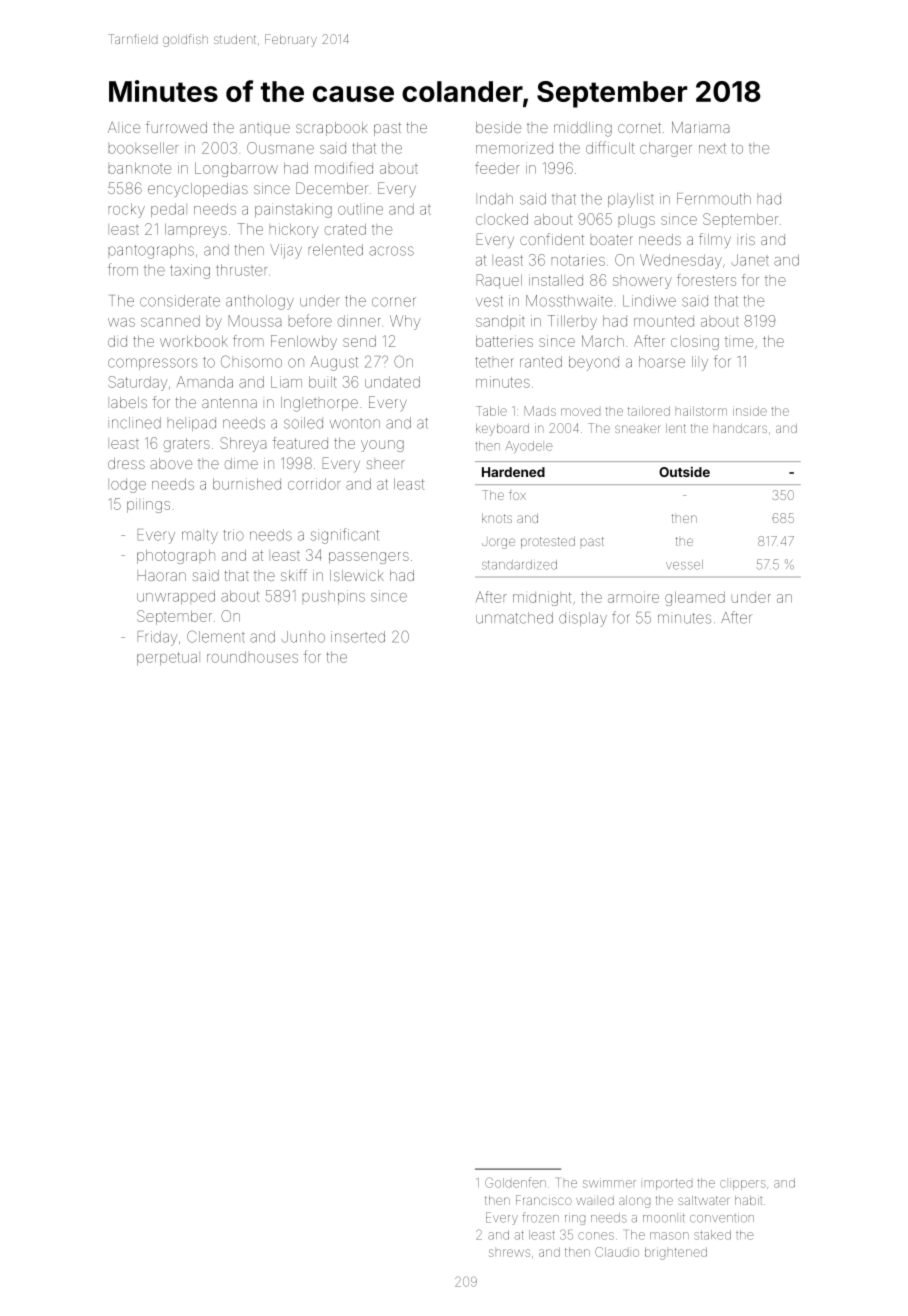 The width and height of the screenshot is (908, 1316). I want to click on banknote, so click(140, 168).
